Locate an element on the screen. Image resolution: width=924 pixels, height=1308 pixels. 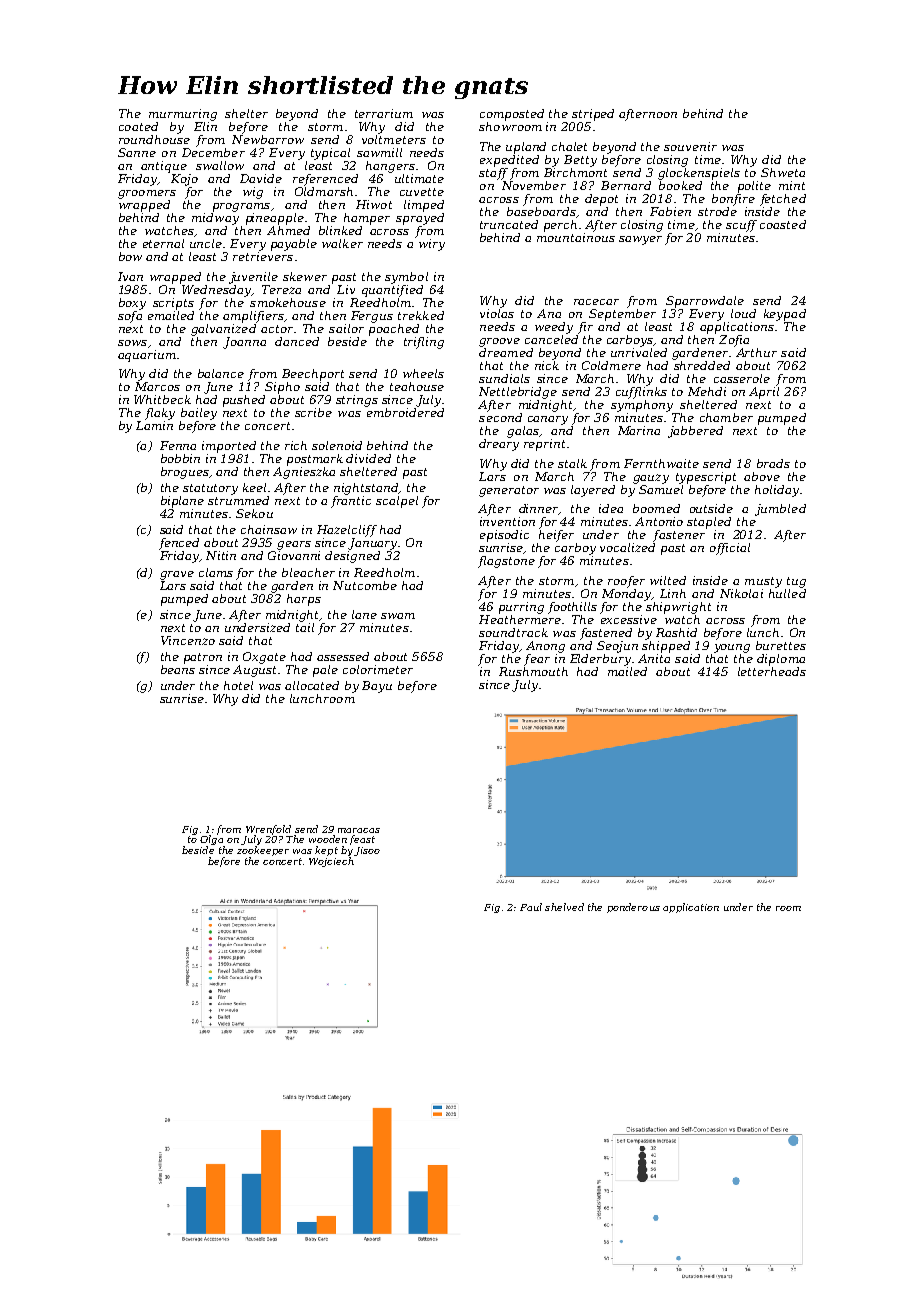
rich is located at coordinates (296, 445).
